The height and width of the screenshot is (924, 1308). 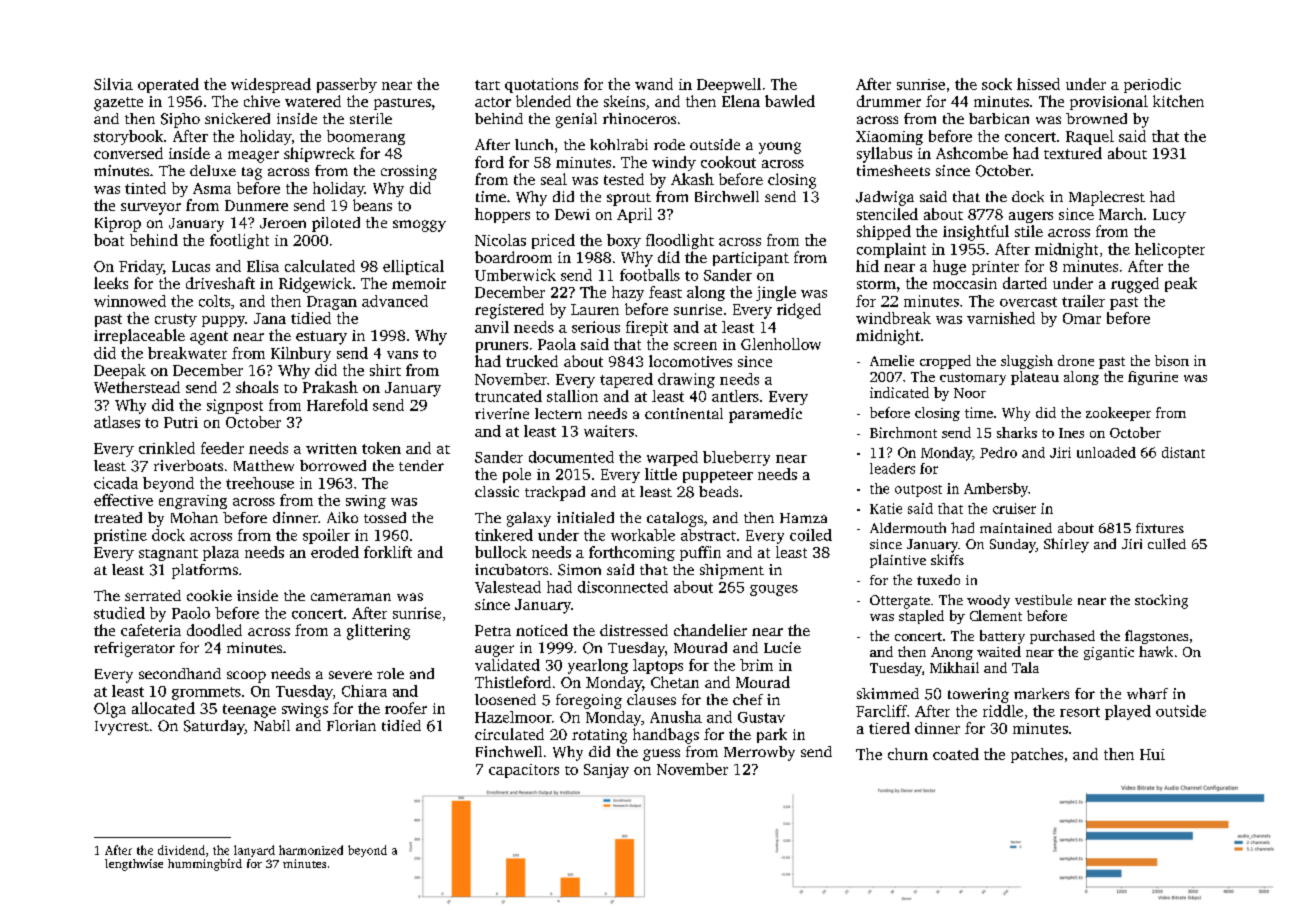 What do you see at coordinates (624, 179) in the screenshot?
I see `tested` at bounding box center [624, 179].
